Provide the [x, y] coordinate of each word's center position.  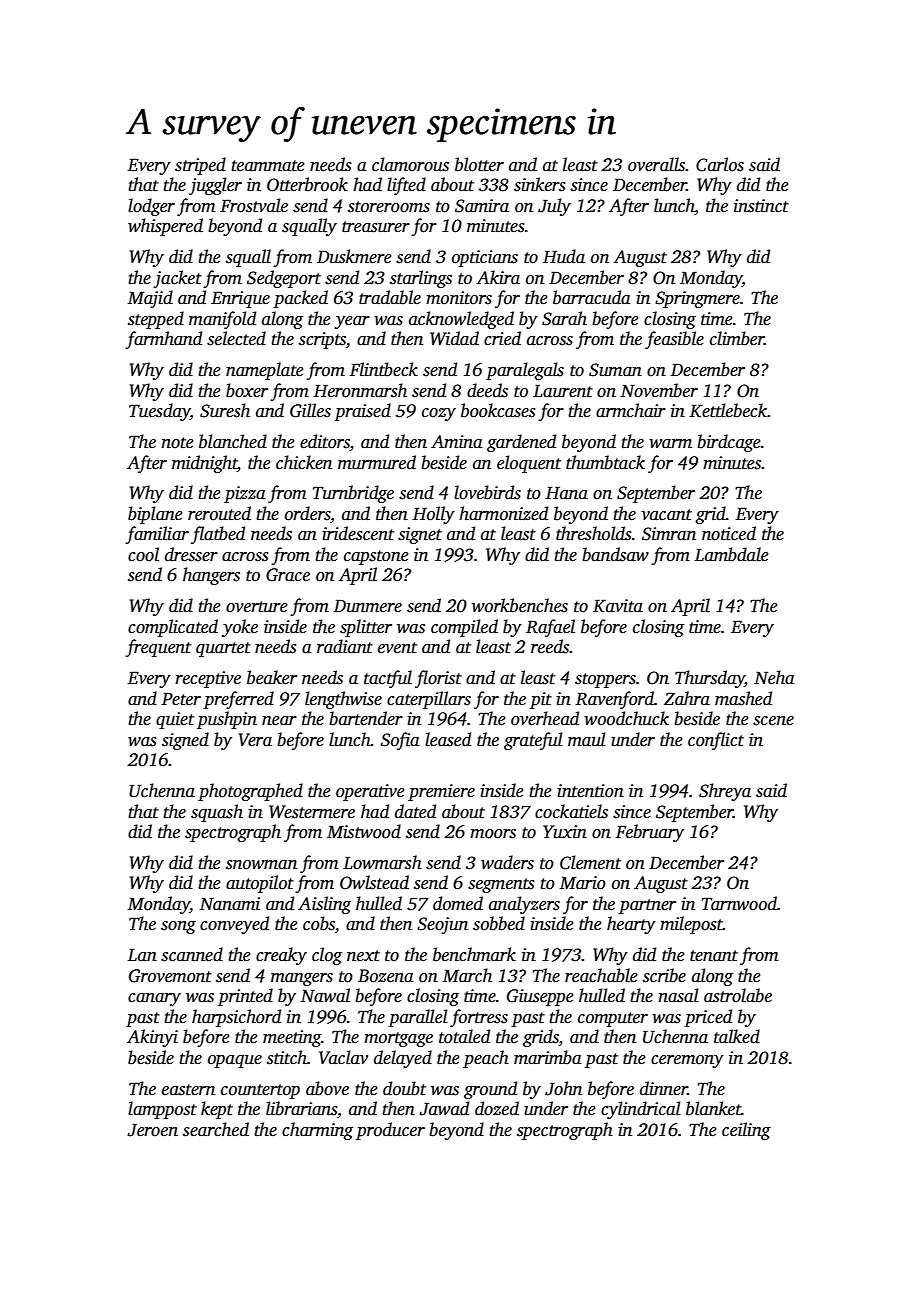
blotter [479, 164]
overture [257, 607]
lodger [151, 207]
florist [438, 679]
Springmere [697, 299]
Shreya [725, 792]
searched [216, 1129]
